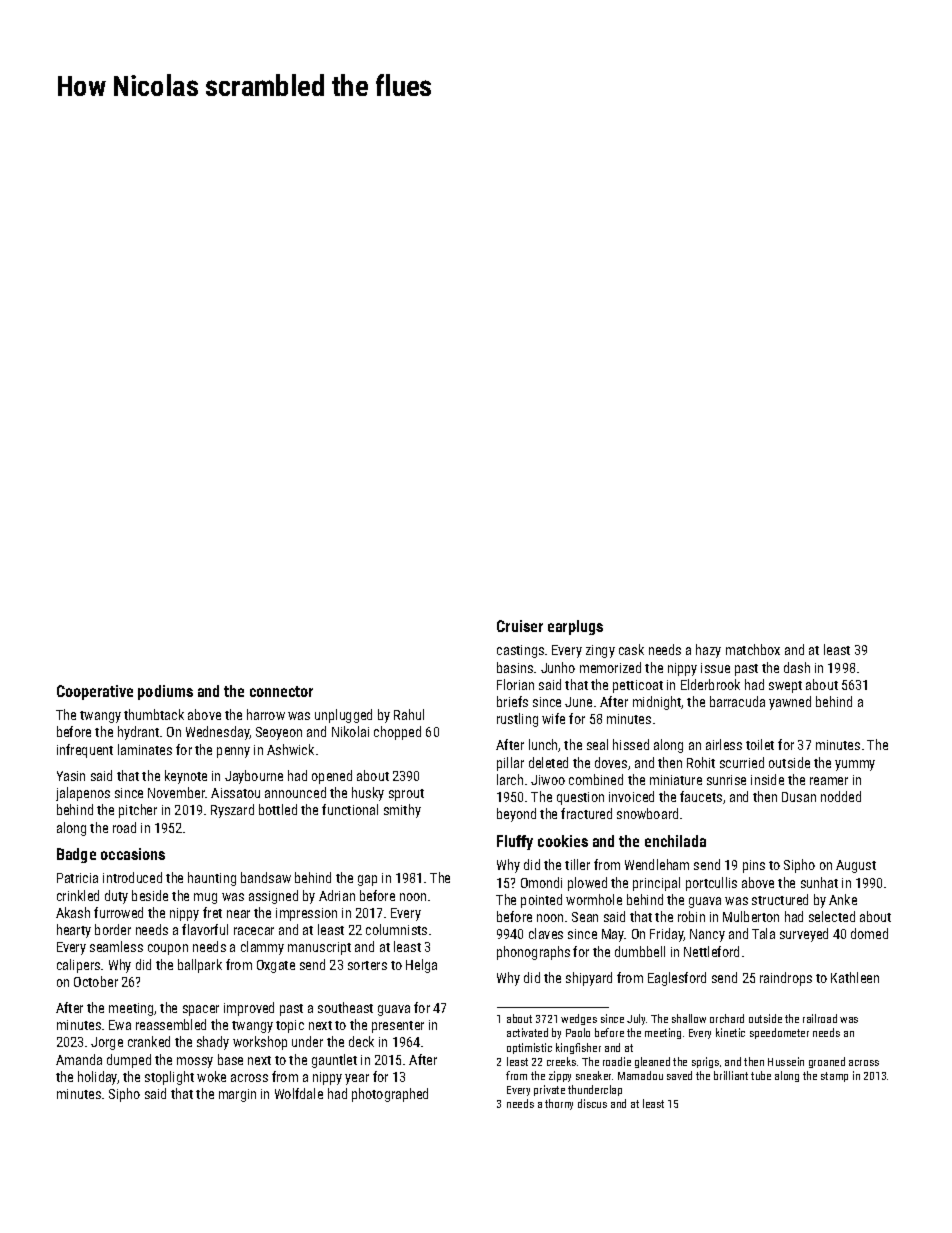  I want to click on rustling, so click(517, 720).
